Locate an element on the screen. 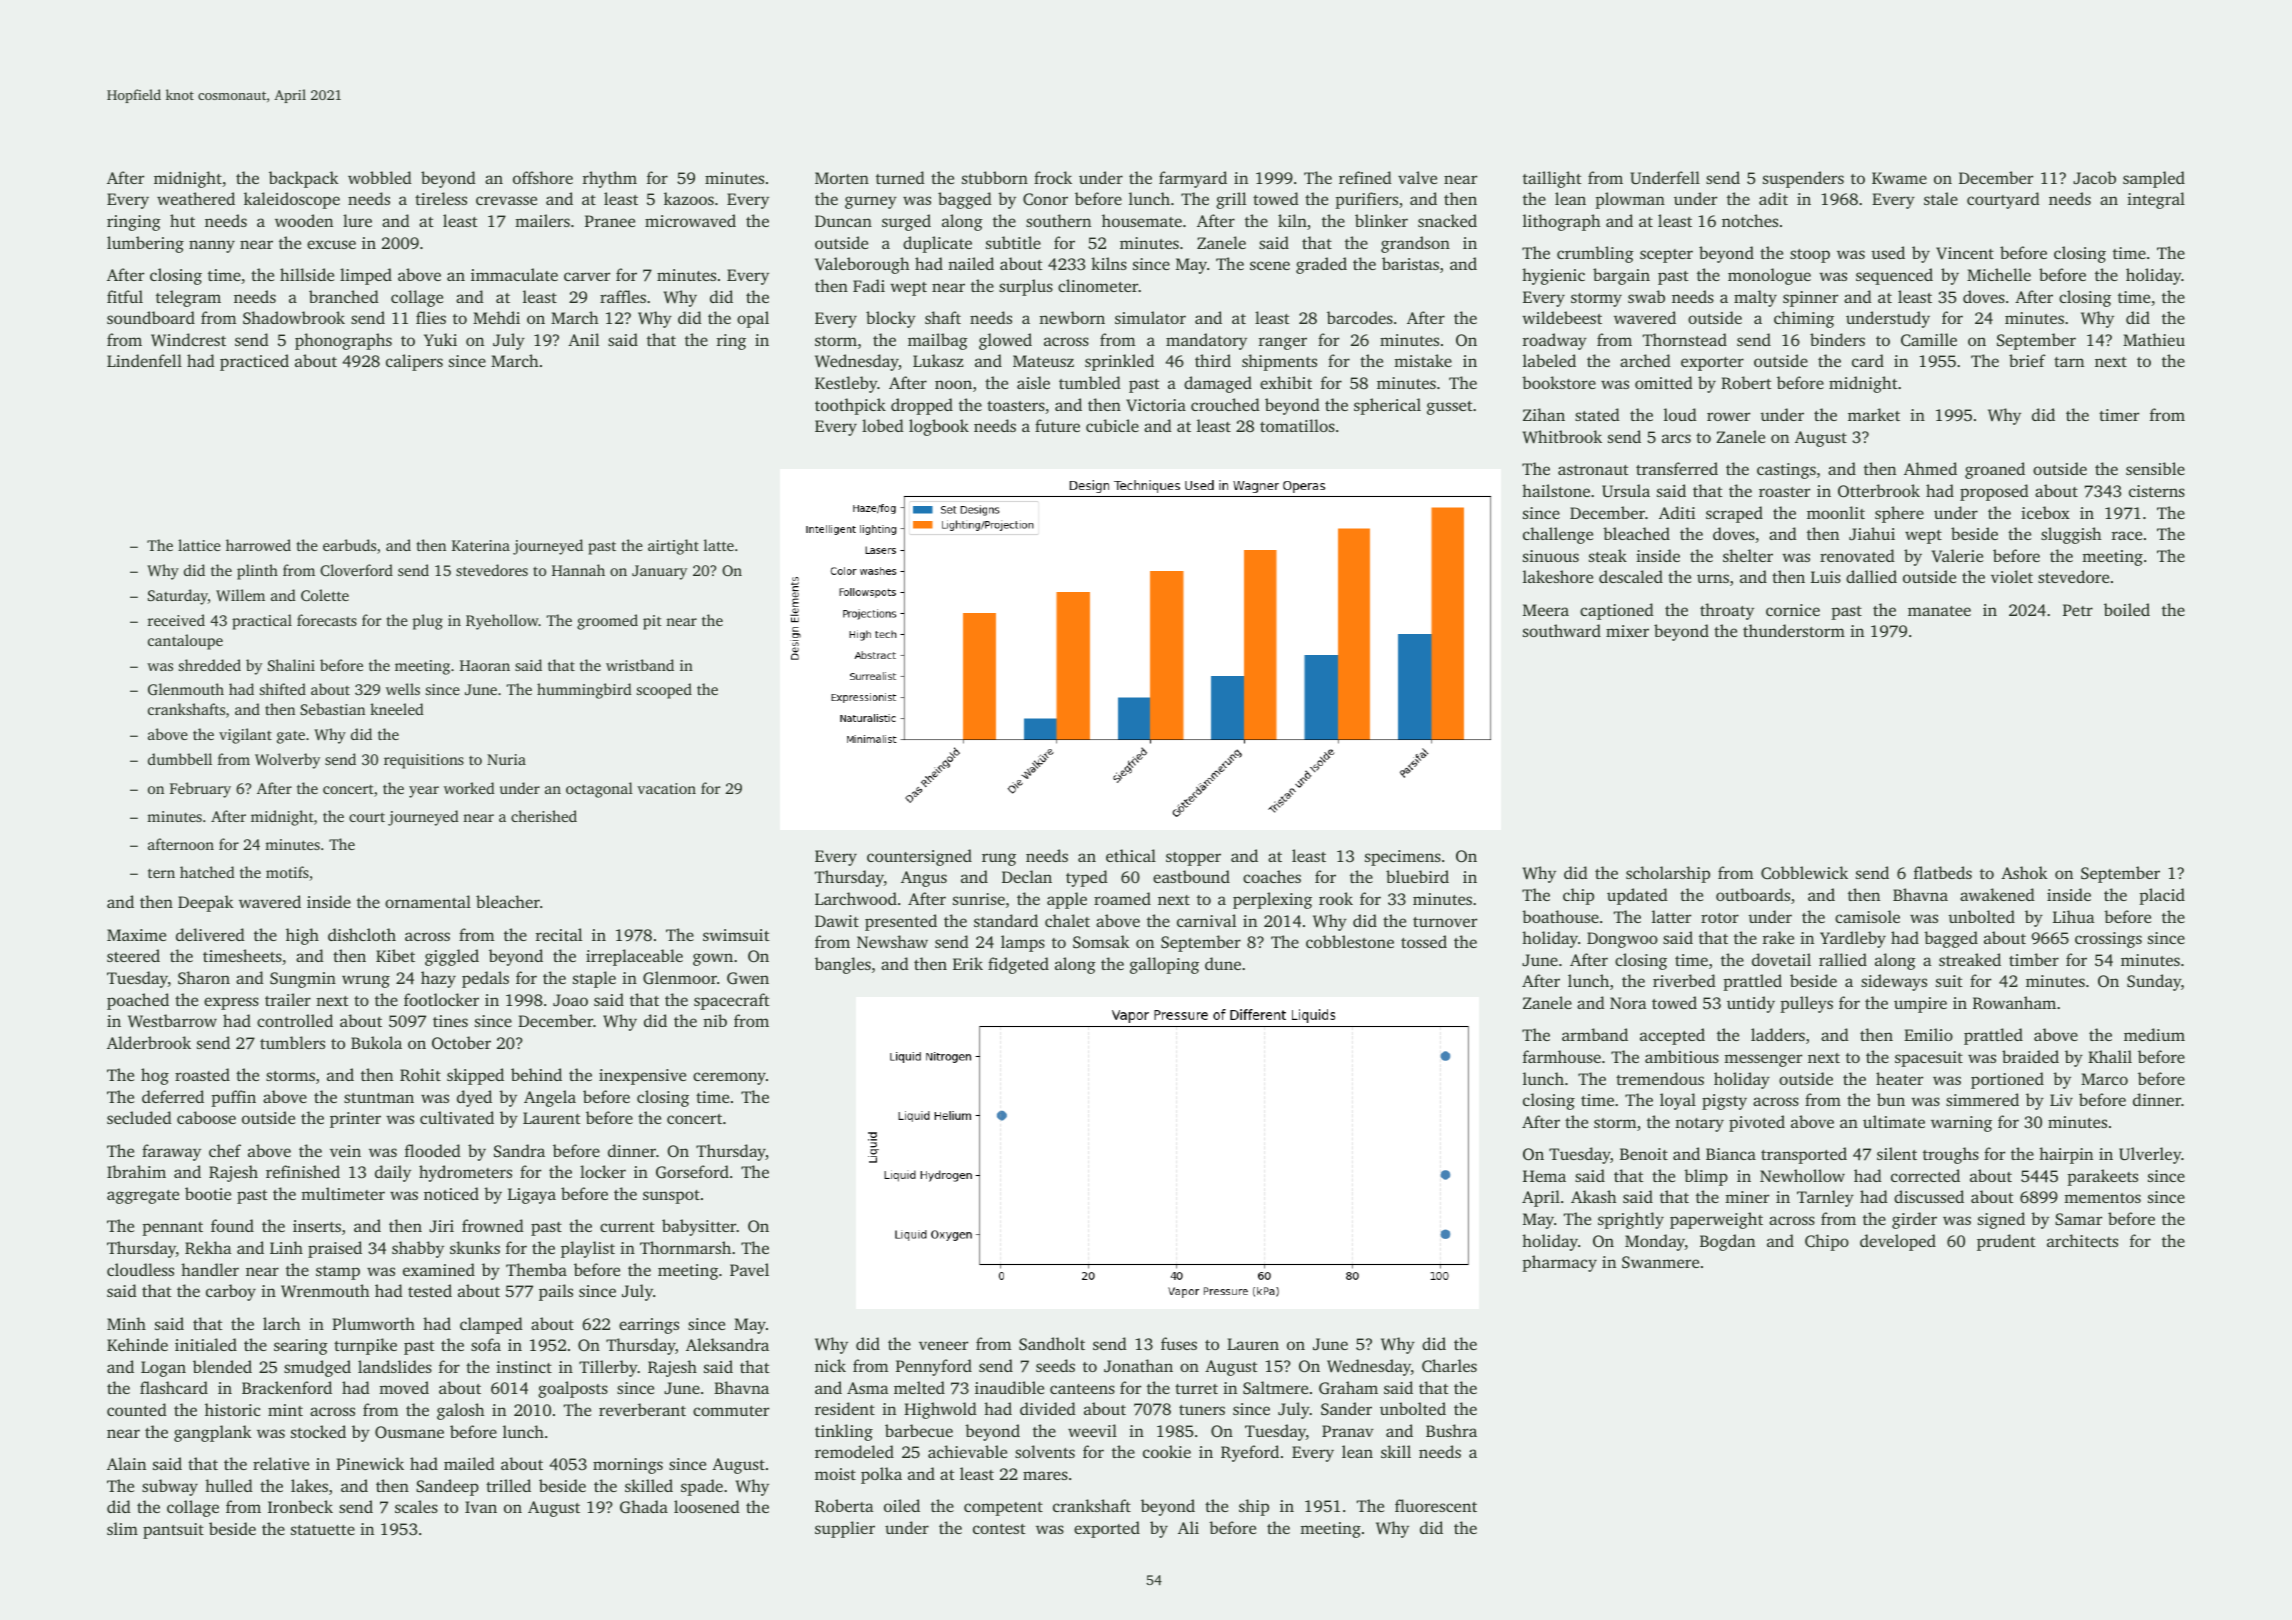 The height and width of the screenshot is (1620, 2292). turned is located at coordinates (900, 177).
